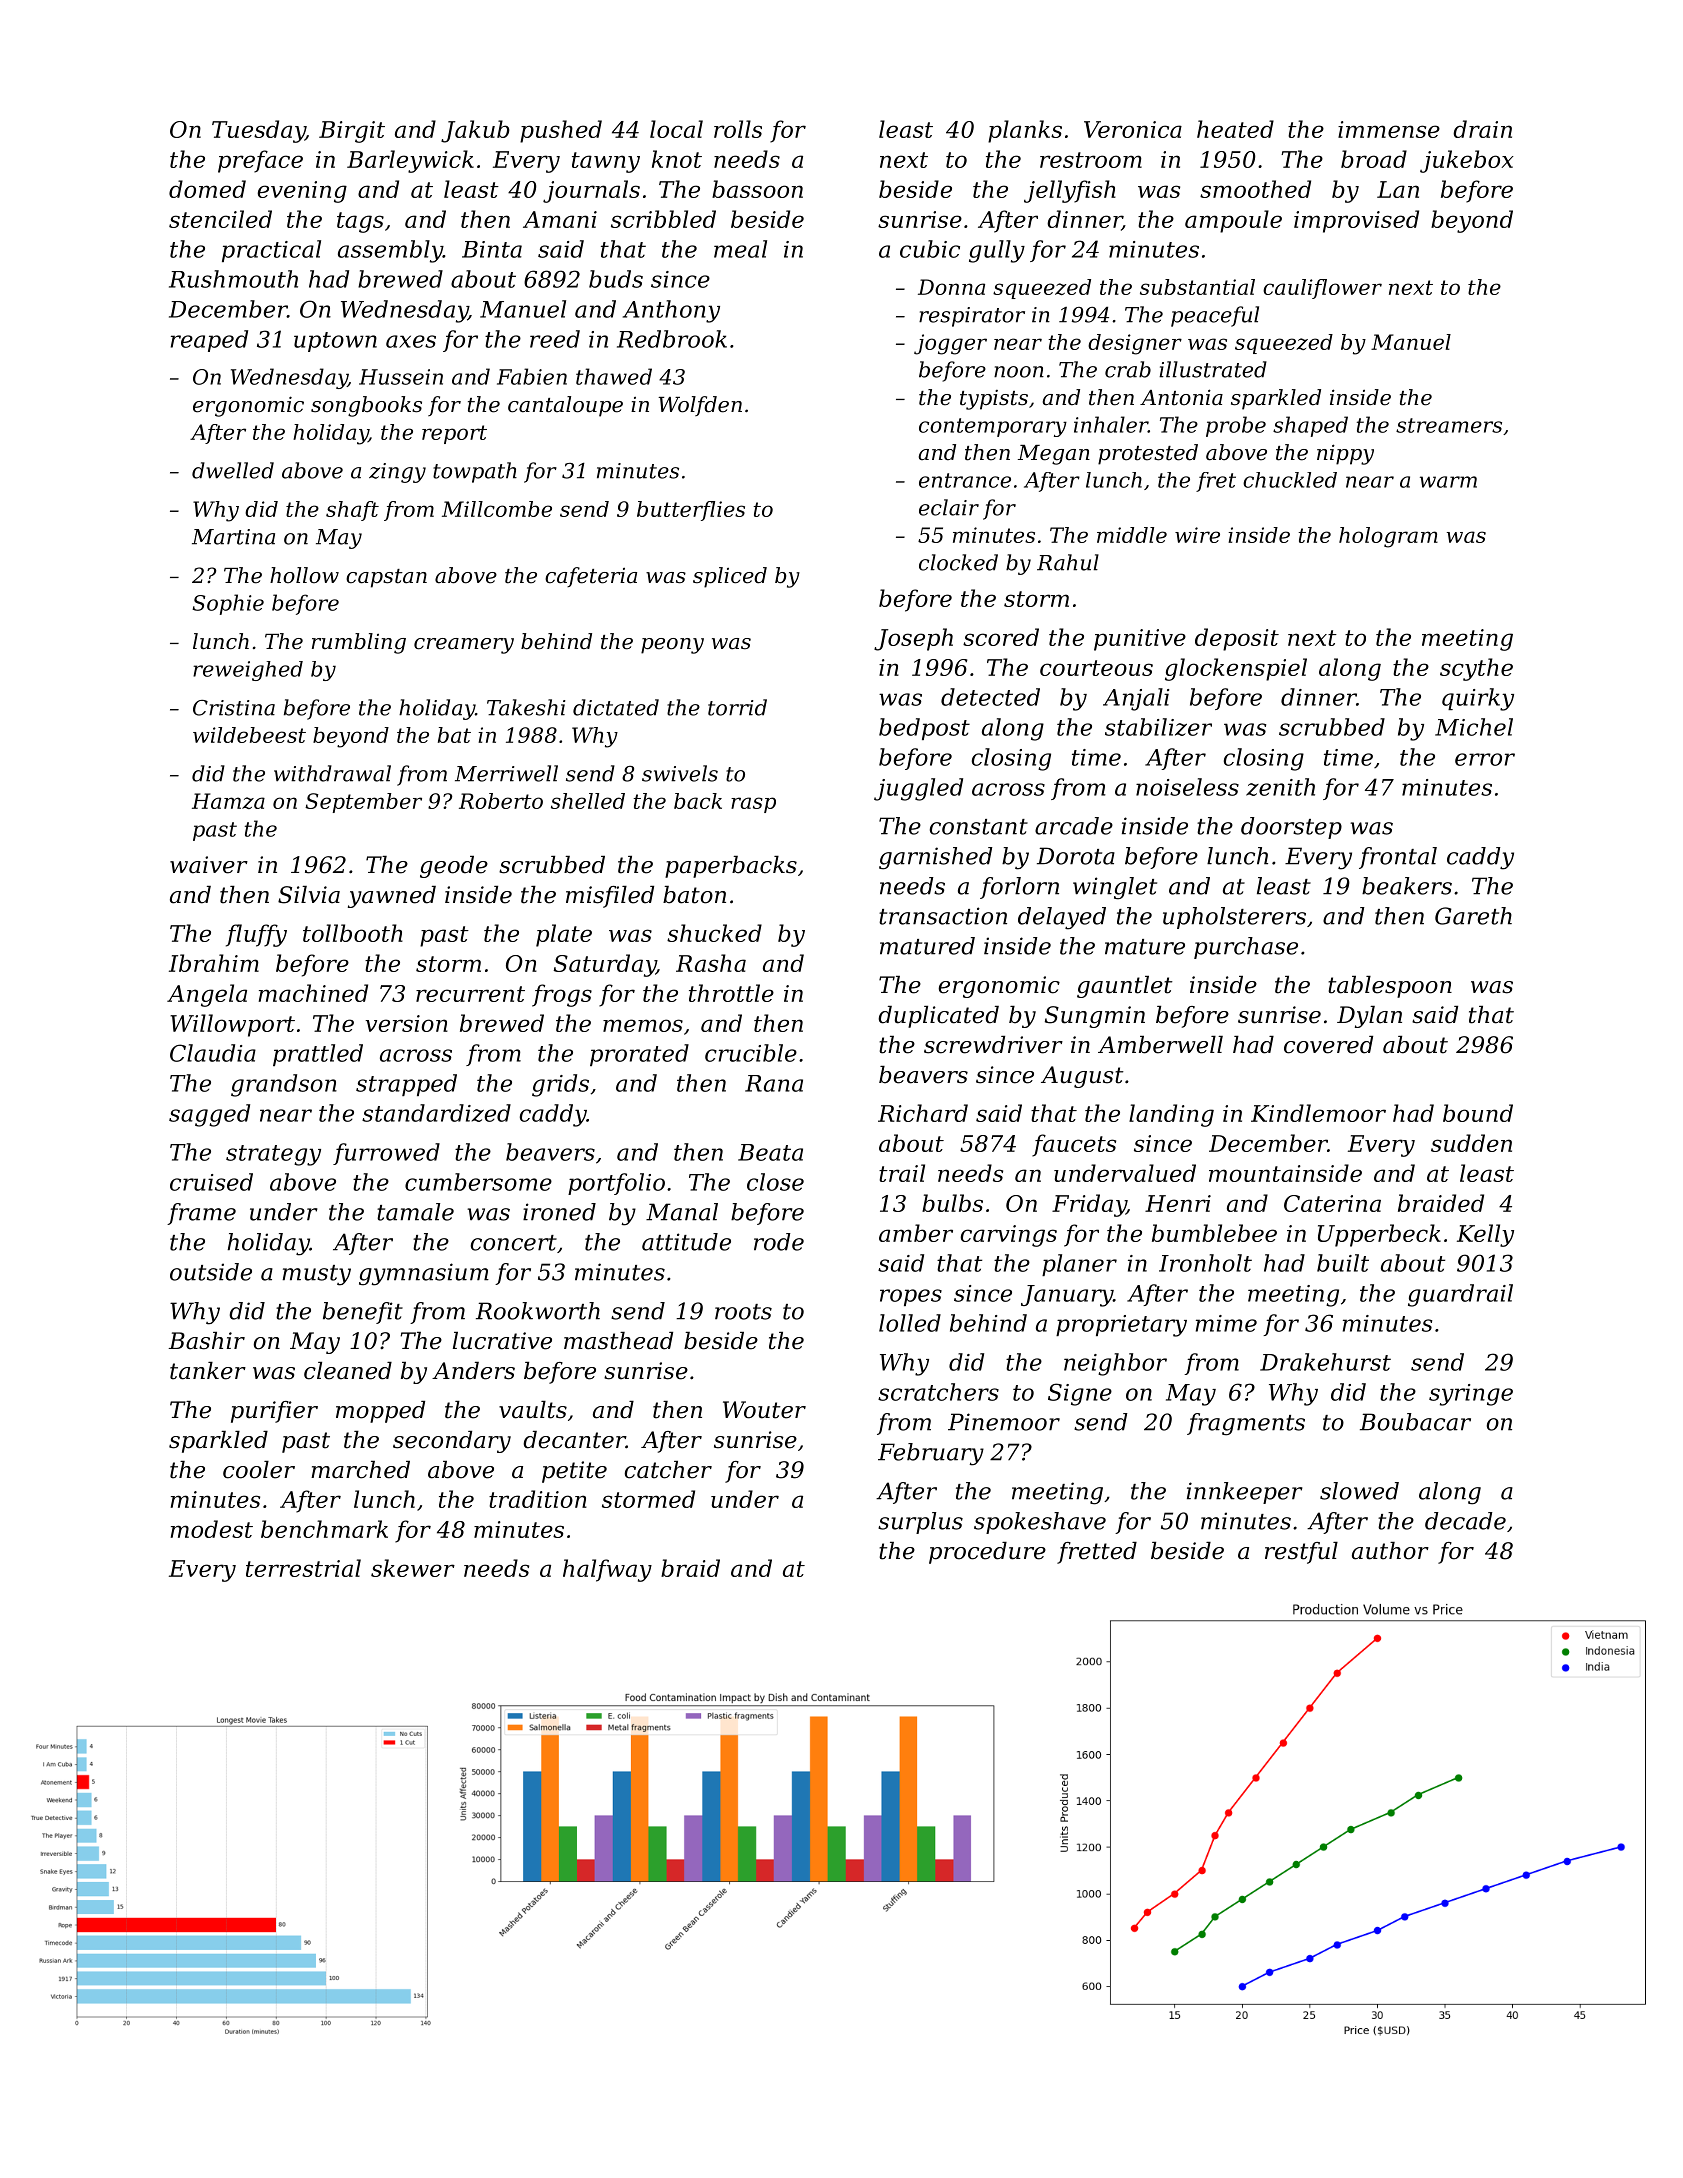  Describe the element at coordinates (211, 1529) in the screenshot. I see `modest` at that location.
